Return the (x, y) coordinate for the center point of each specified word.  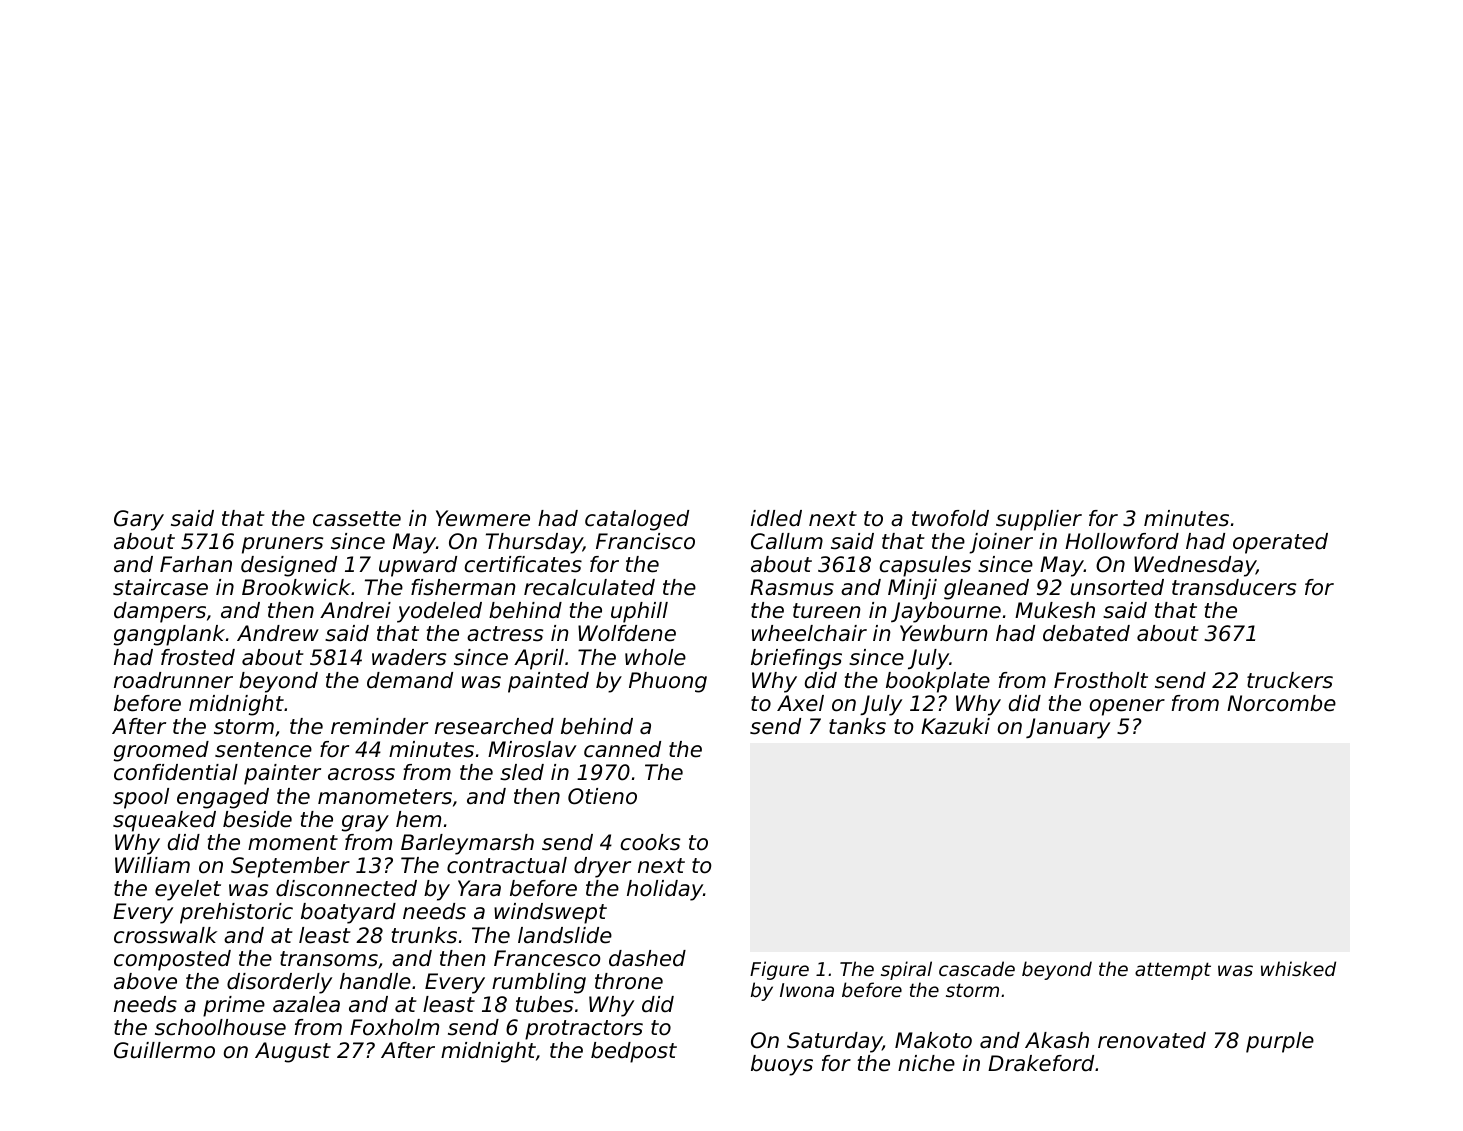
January (1068, 728)
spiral (906, 970)
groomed (161, 751)
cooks (650, 842)
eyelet (188, 890)
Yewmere (483, 518)
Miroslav (532, 749)
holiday (665, 890)
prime (234, 1006)
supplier (1039, 520)
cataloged (637, 520)
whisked (1298, 968)
